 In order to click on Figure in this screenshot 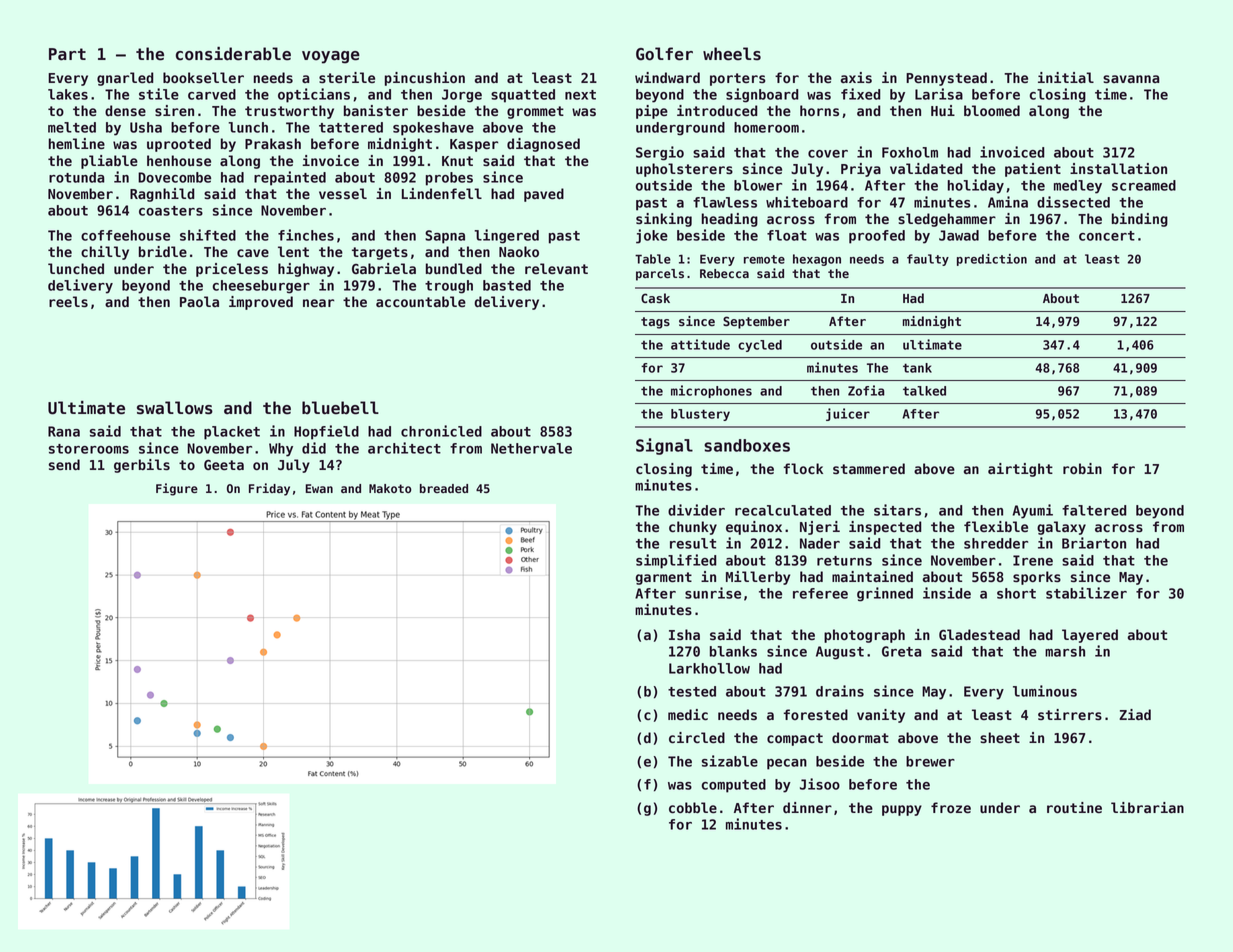, I will do `click(177, 489)`.
